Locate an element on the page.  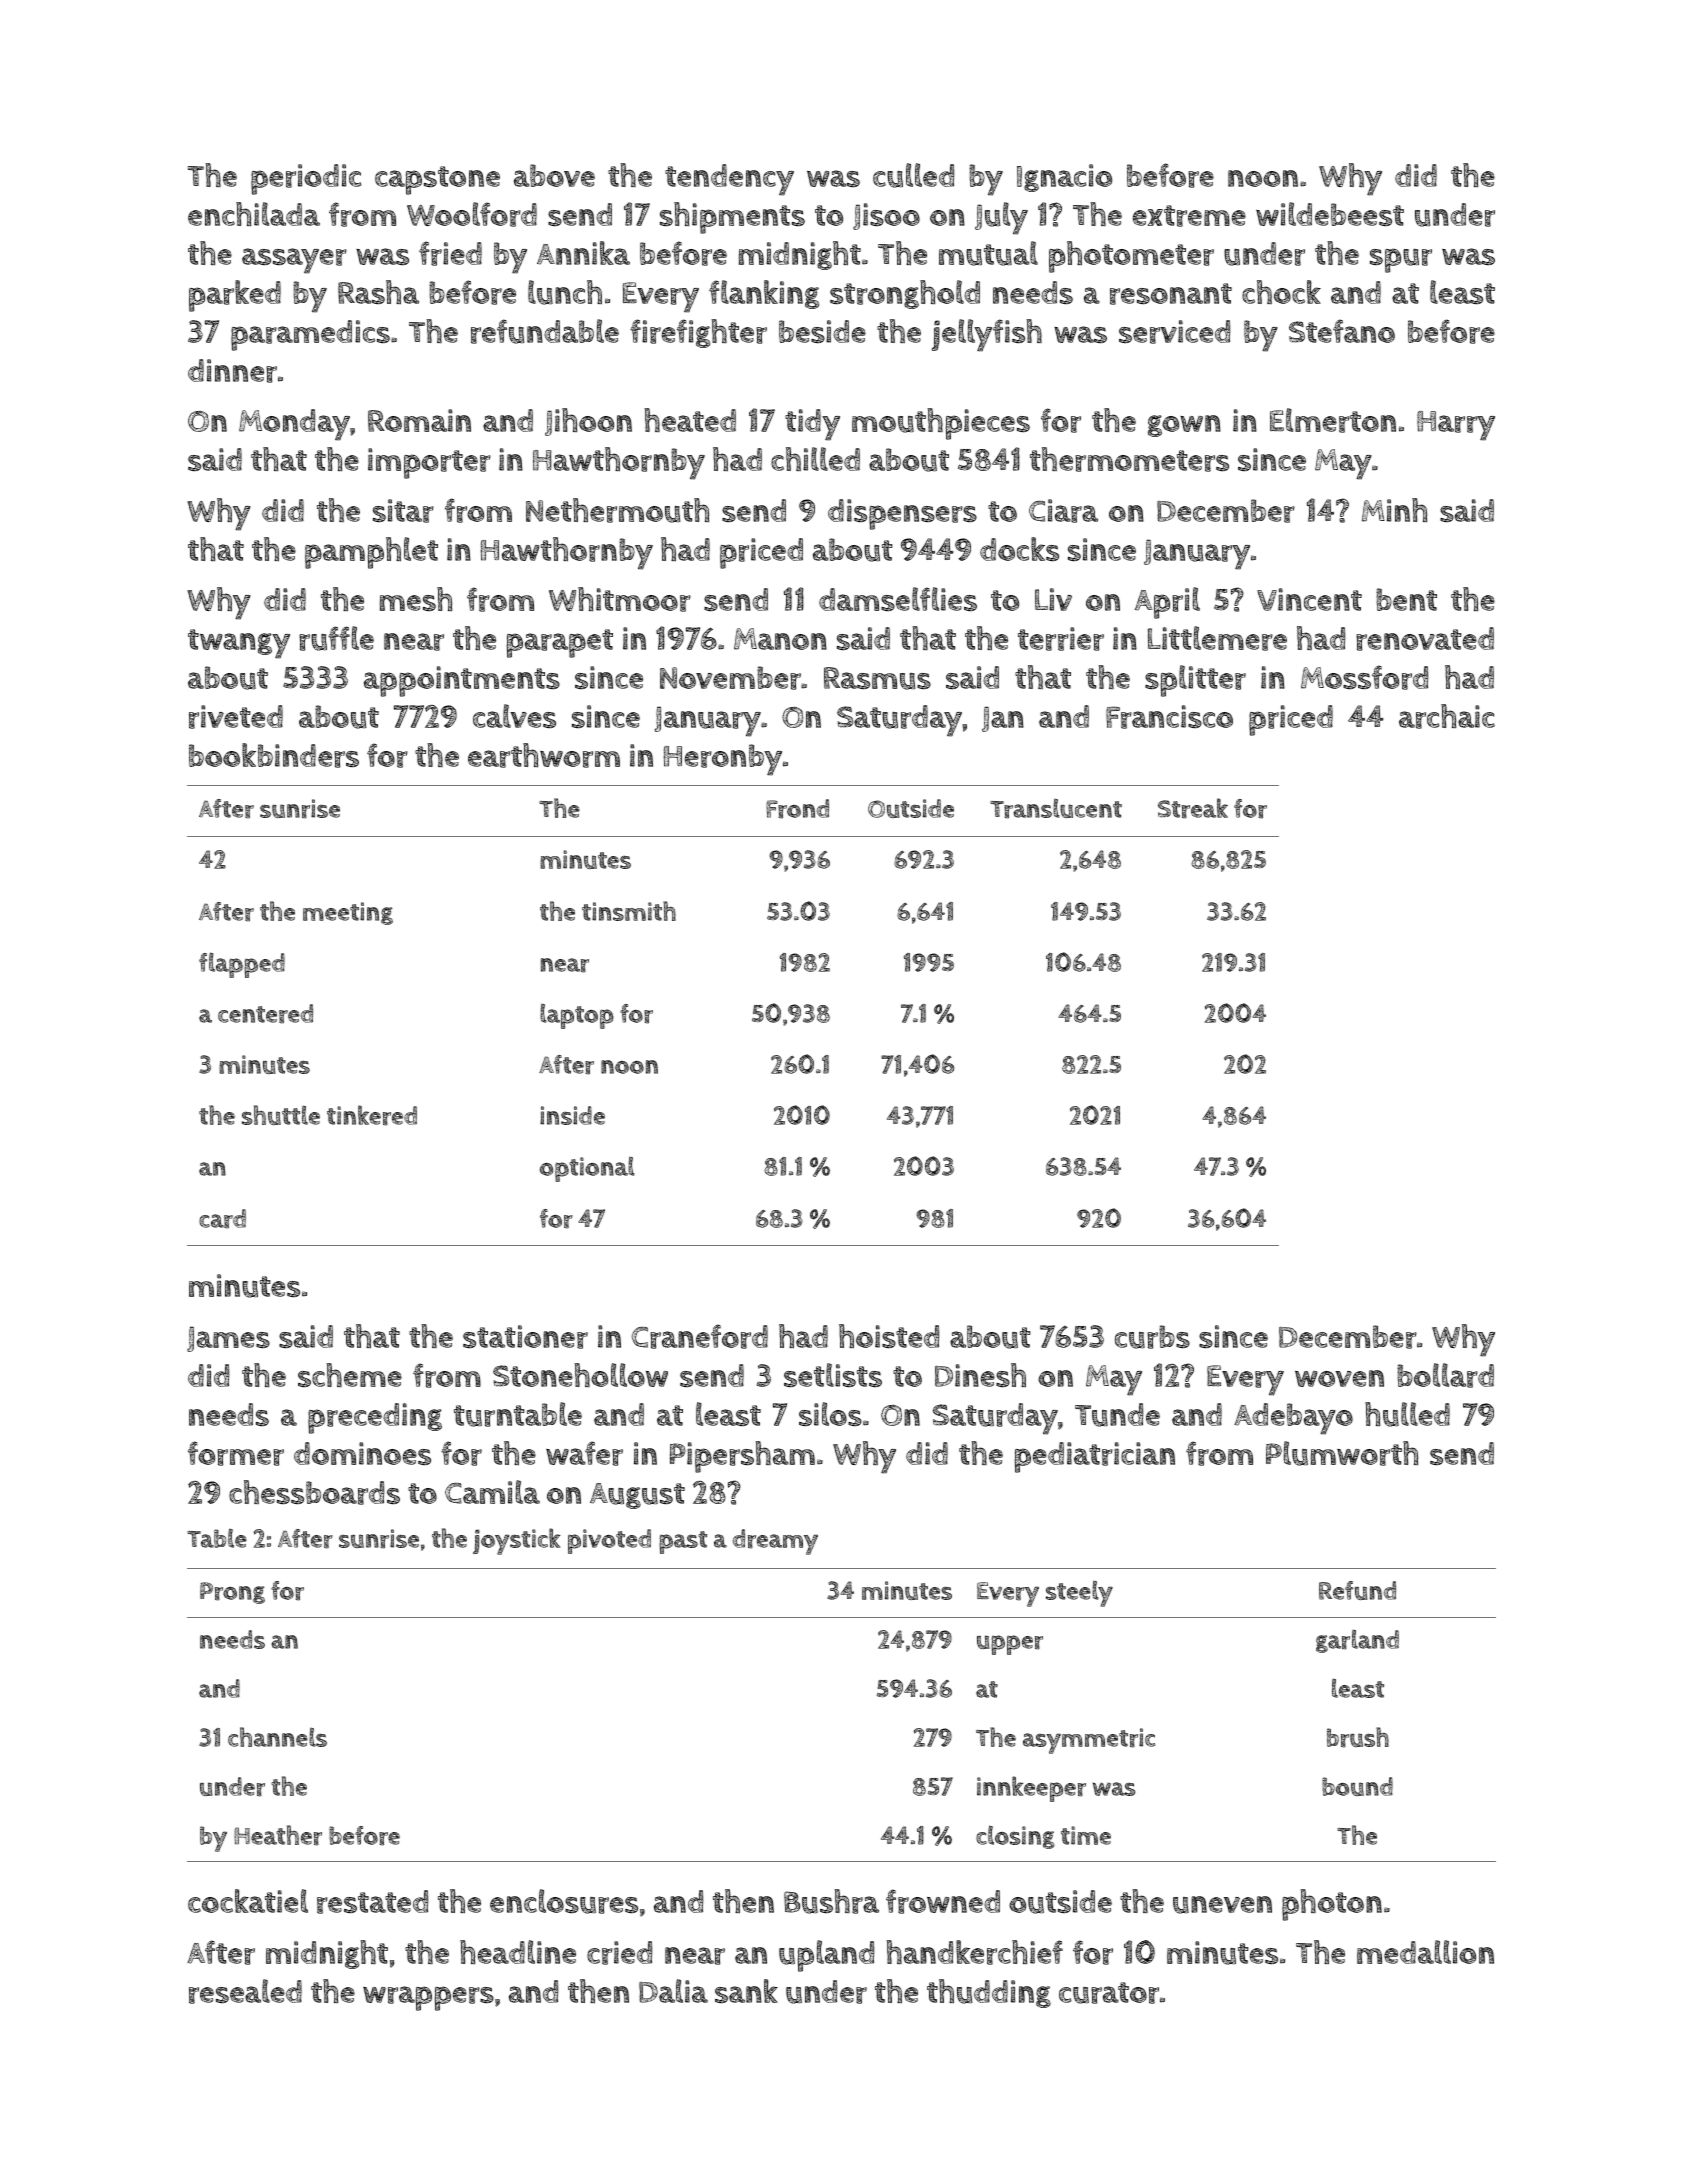
Stefano is located at coordinates (1342, 331).
